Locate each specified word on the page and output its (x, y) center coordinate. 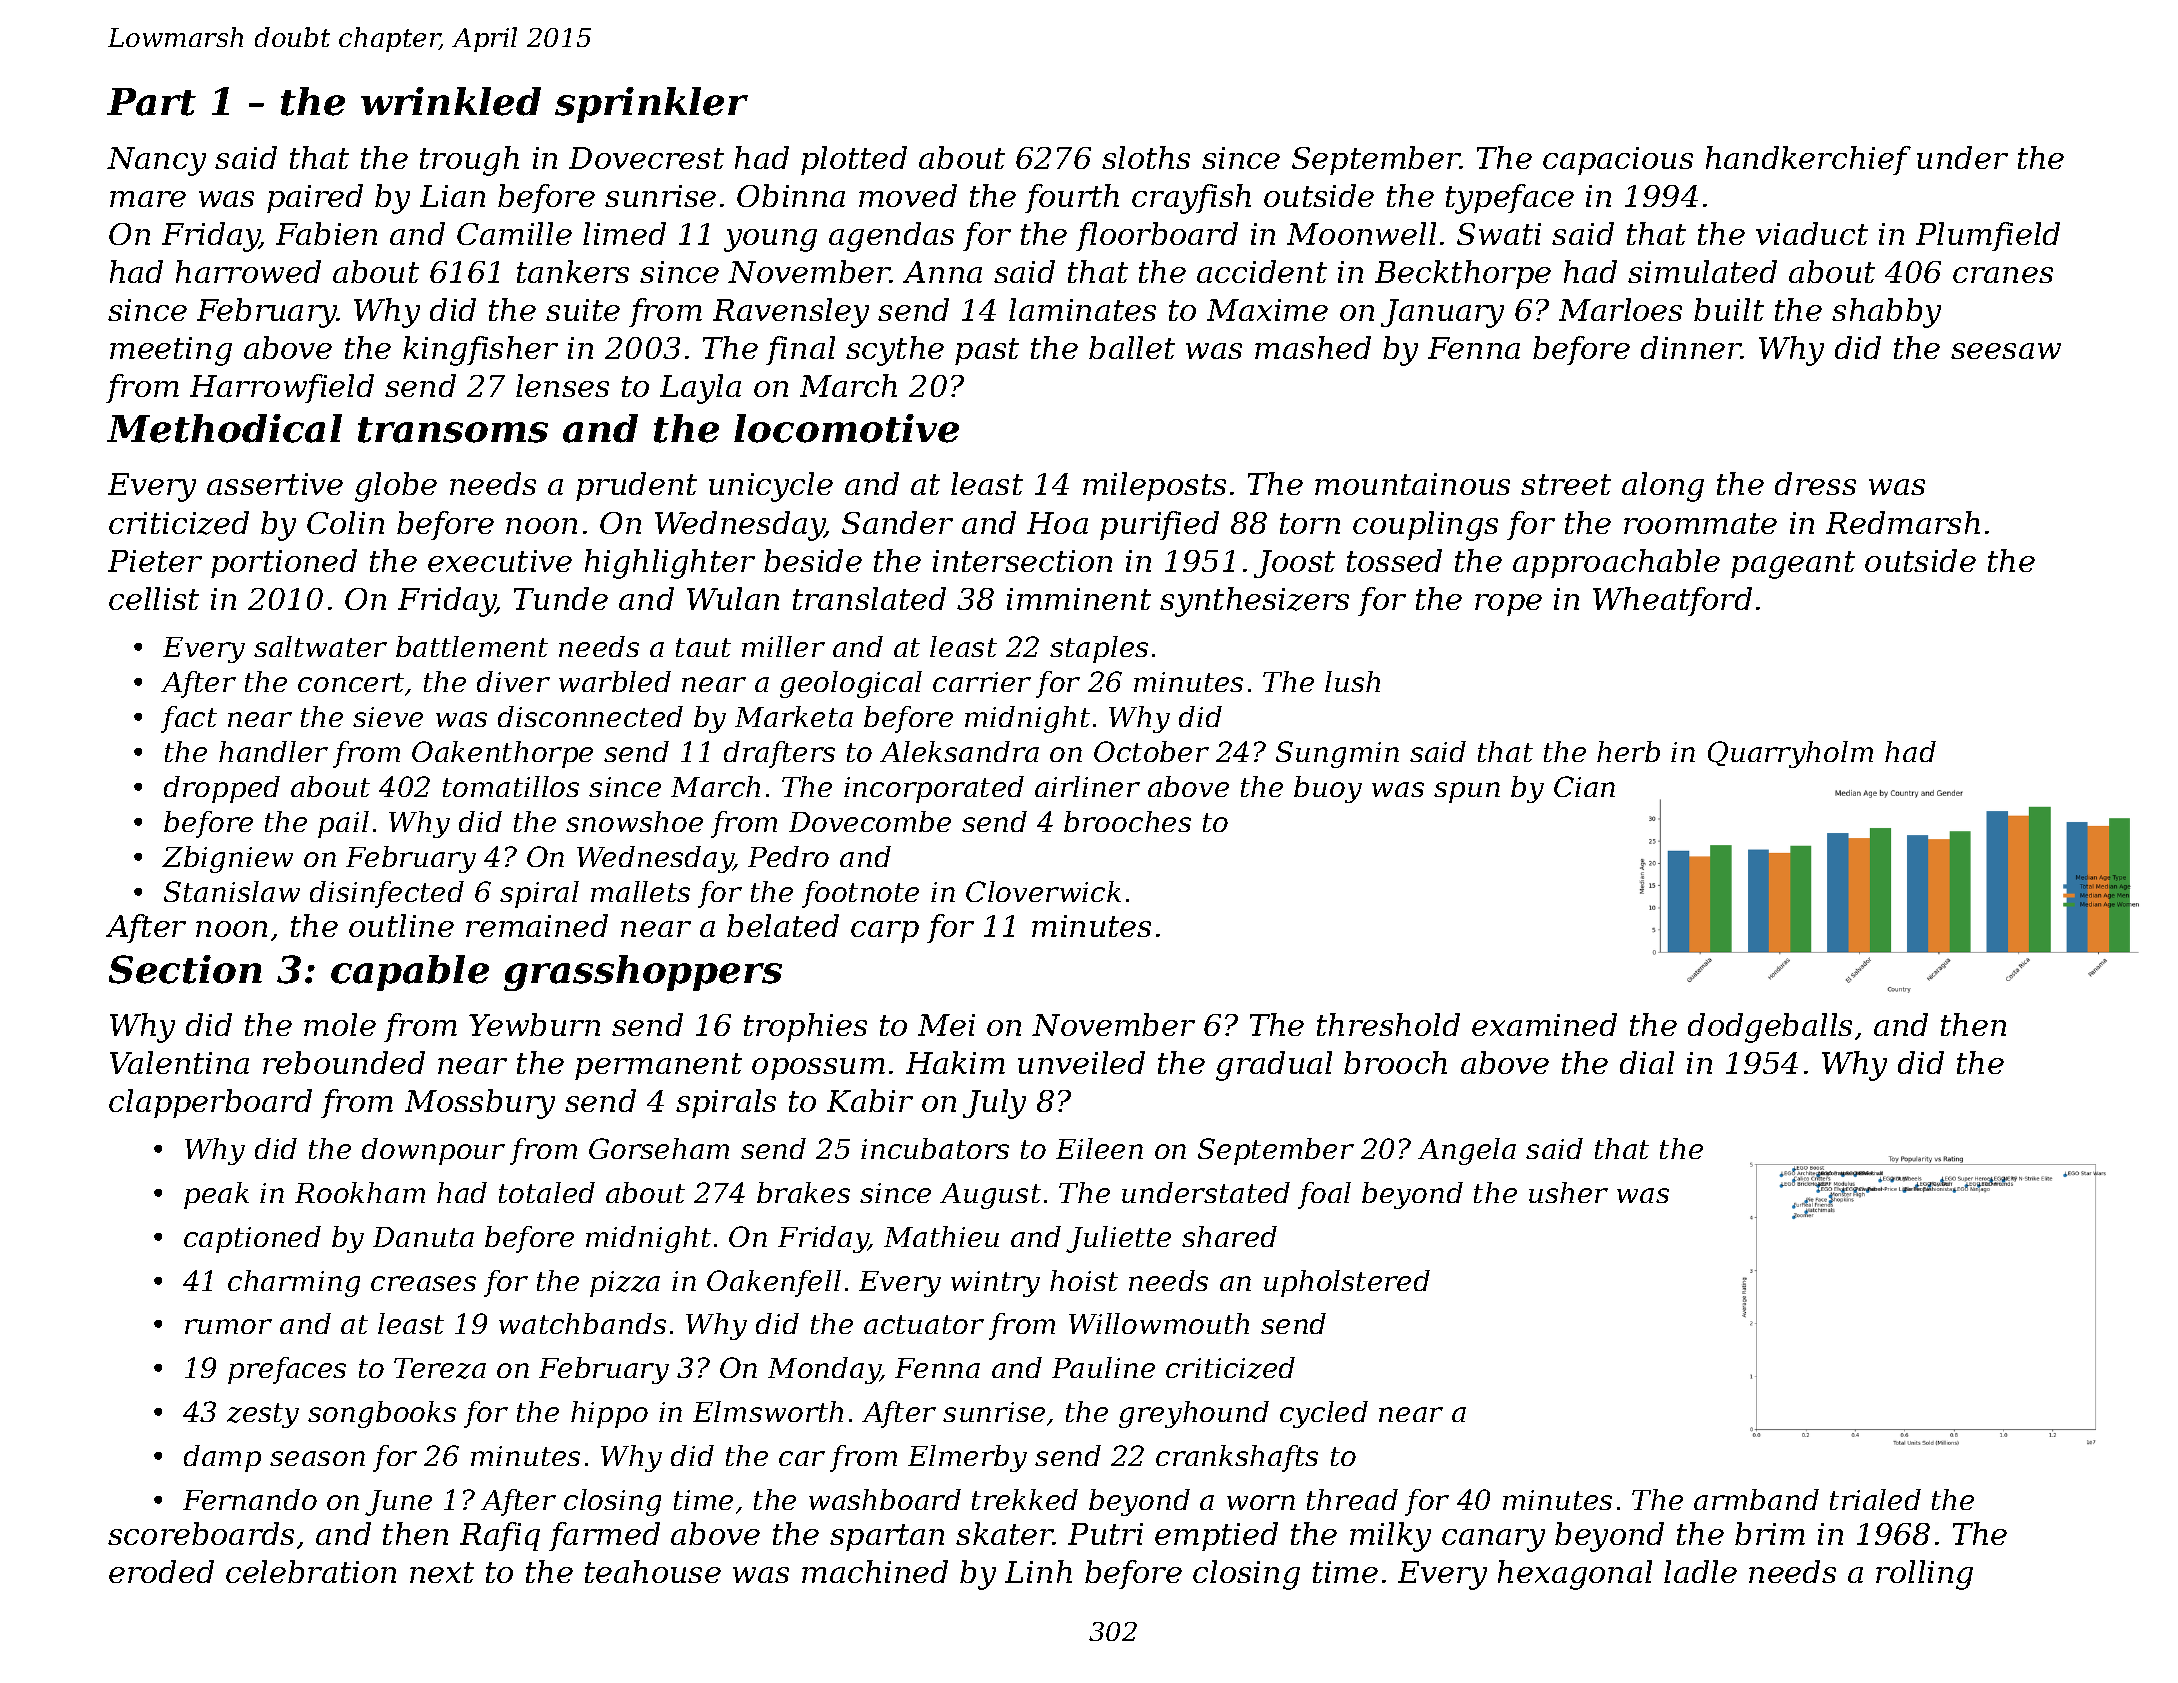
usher (1568, 1192)
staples (1099, 649)
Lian (452, 196)
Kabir (870, 1100)
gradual (1274, 1066)
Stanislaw (232, 891)
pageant (1793, 565)
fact (189, 719)
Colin (345, 522)
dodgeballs (1770, 1028)
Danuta (423, 1237)
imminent (1079, 599)
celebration (311, 1571)
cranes (2003, 275)
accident (1262, 271)
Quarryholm (1790, 754)
